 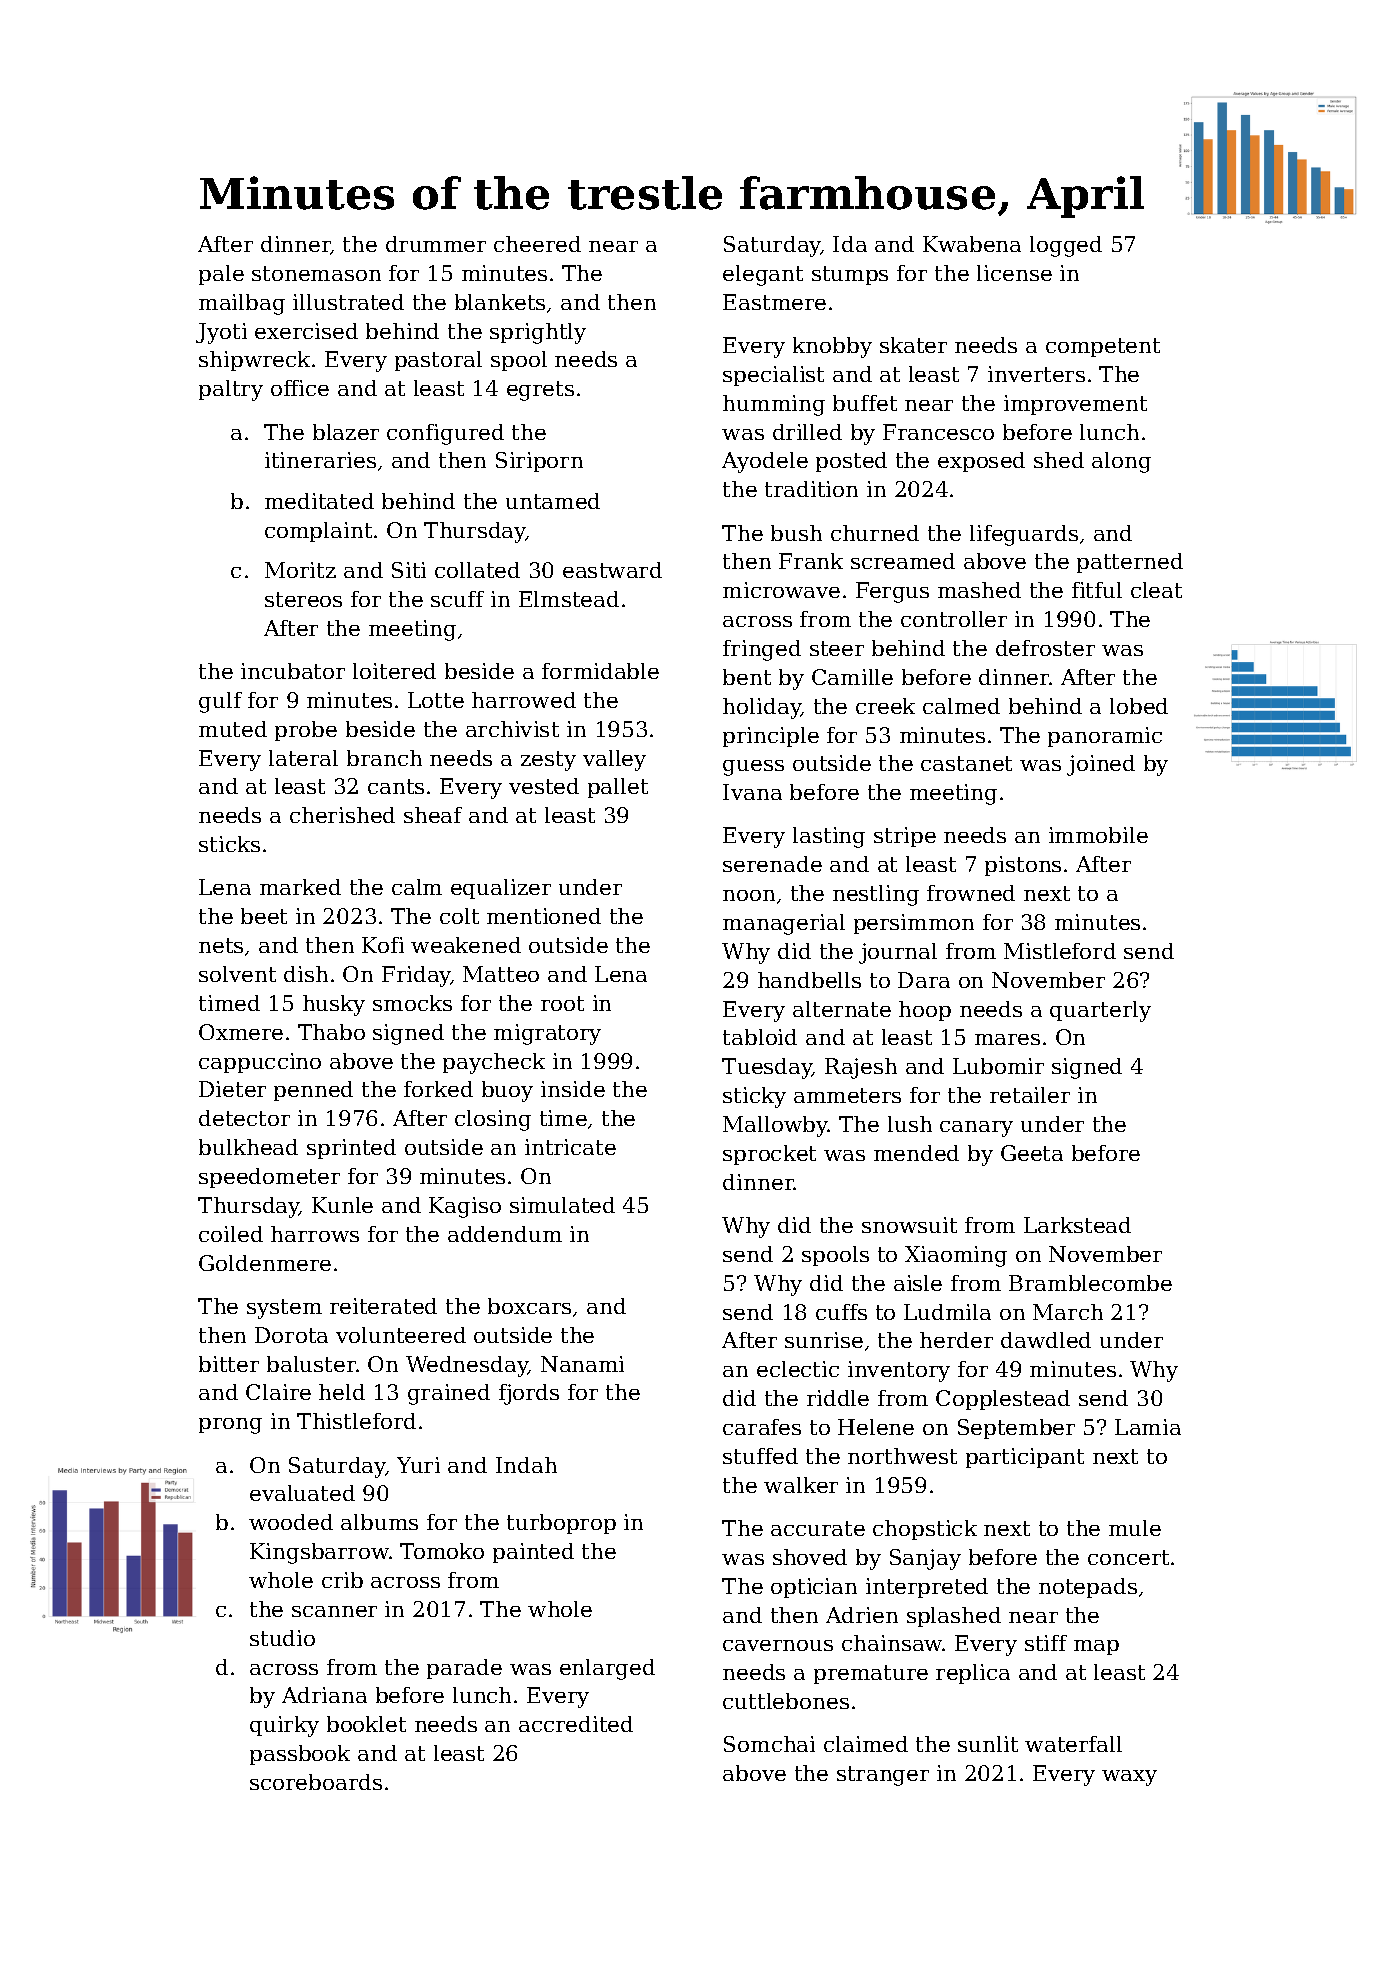 I want to click on immobile, so click(x=1098, y=835).
